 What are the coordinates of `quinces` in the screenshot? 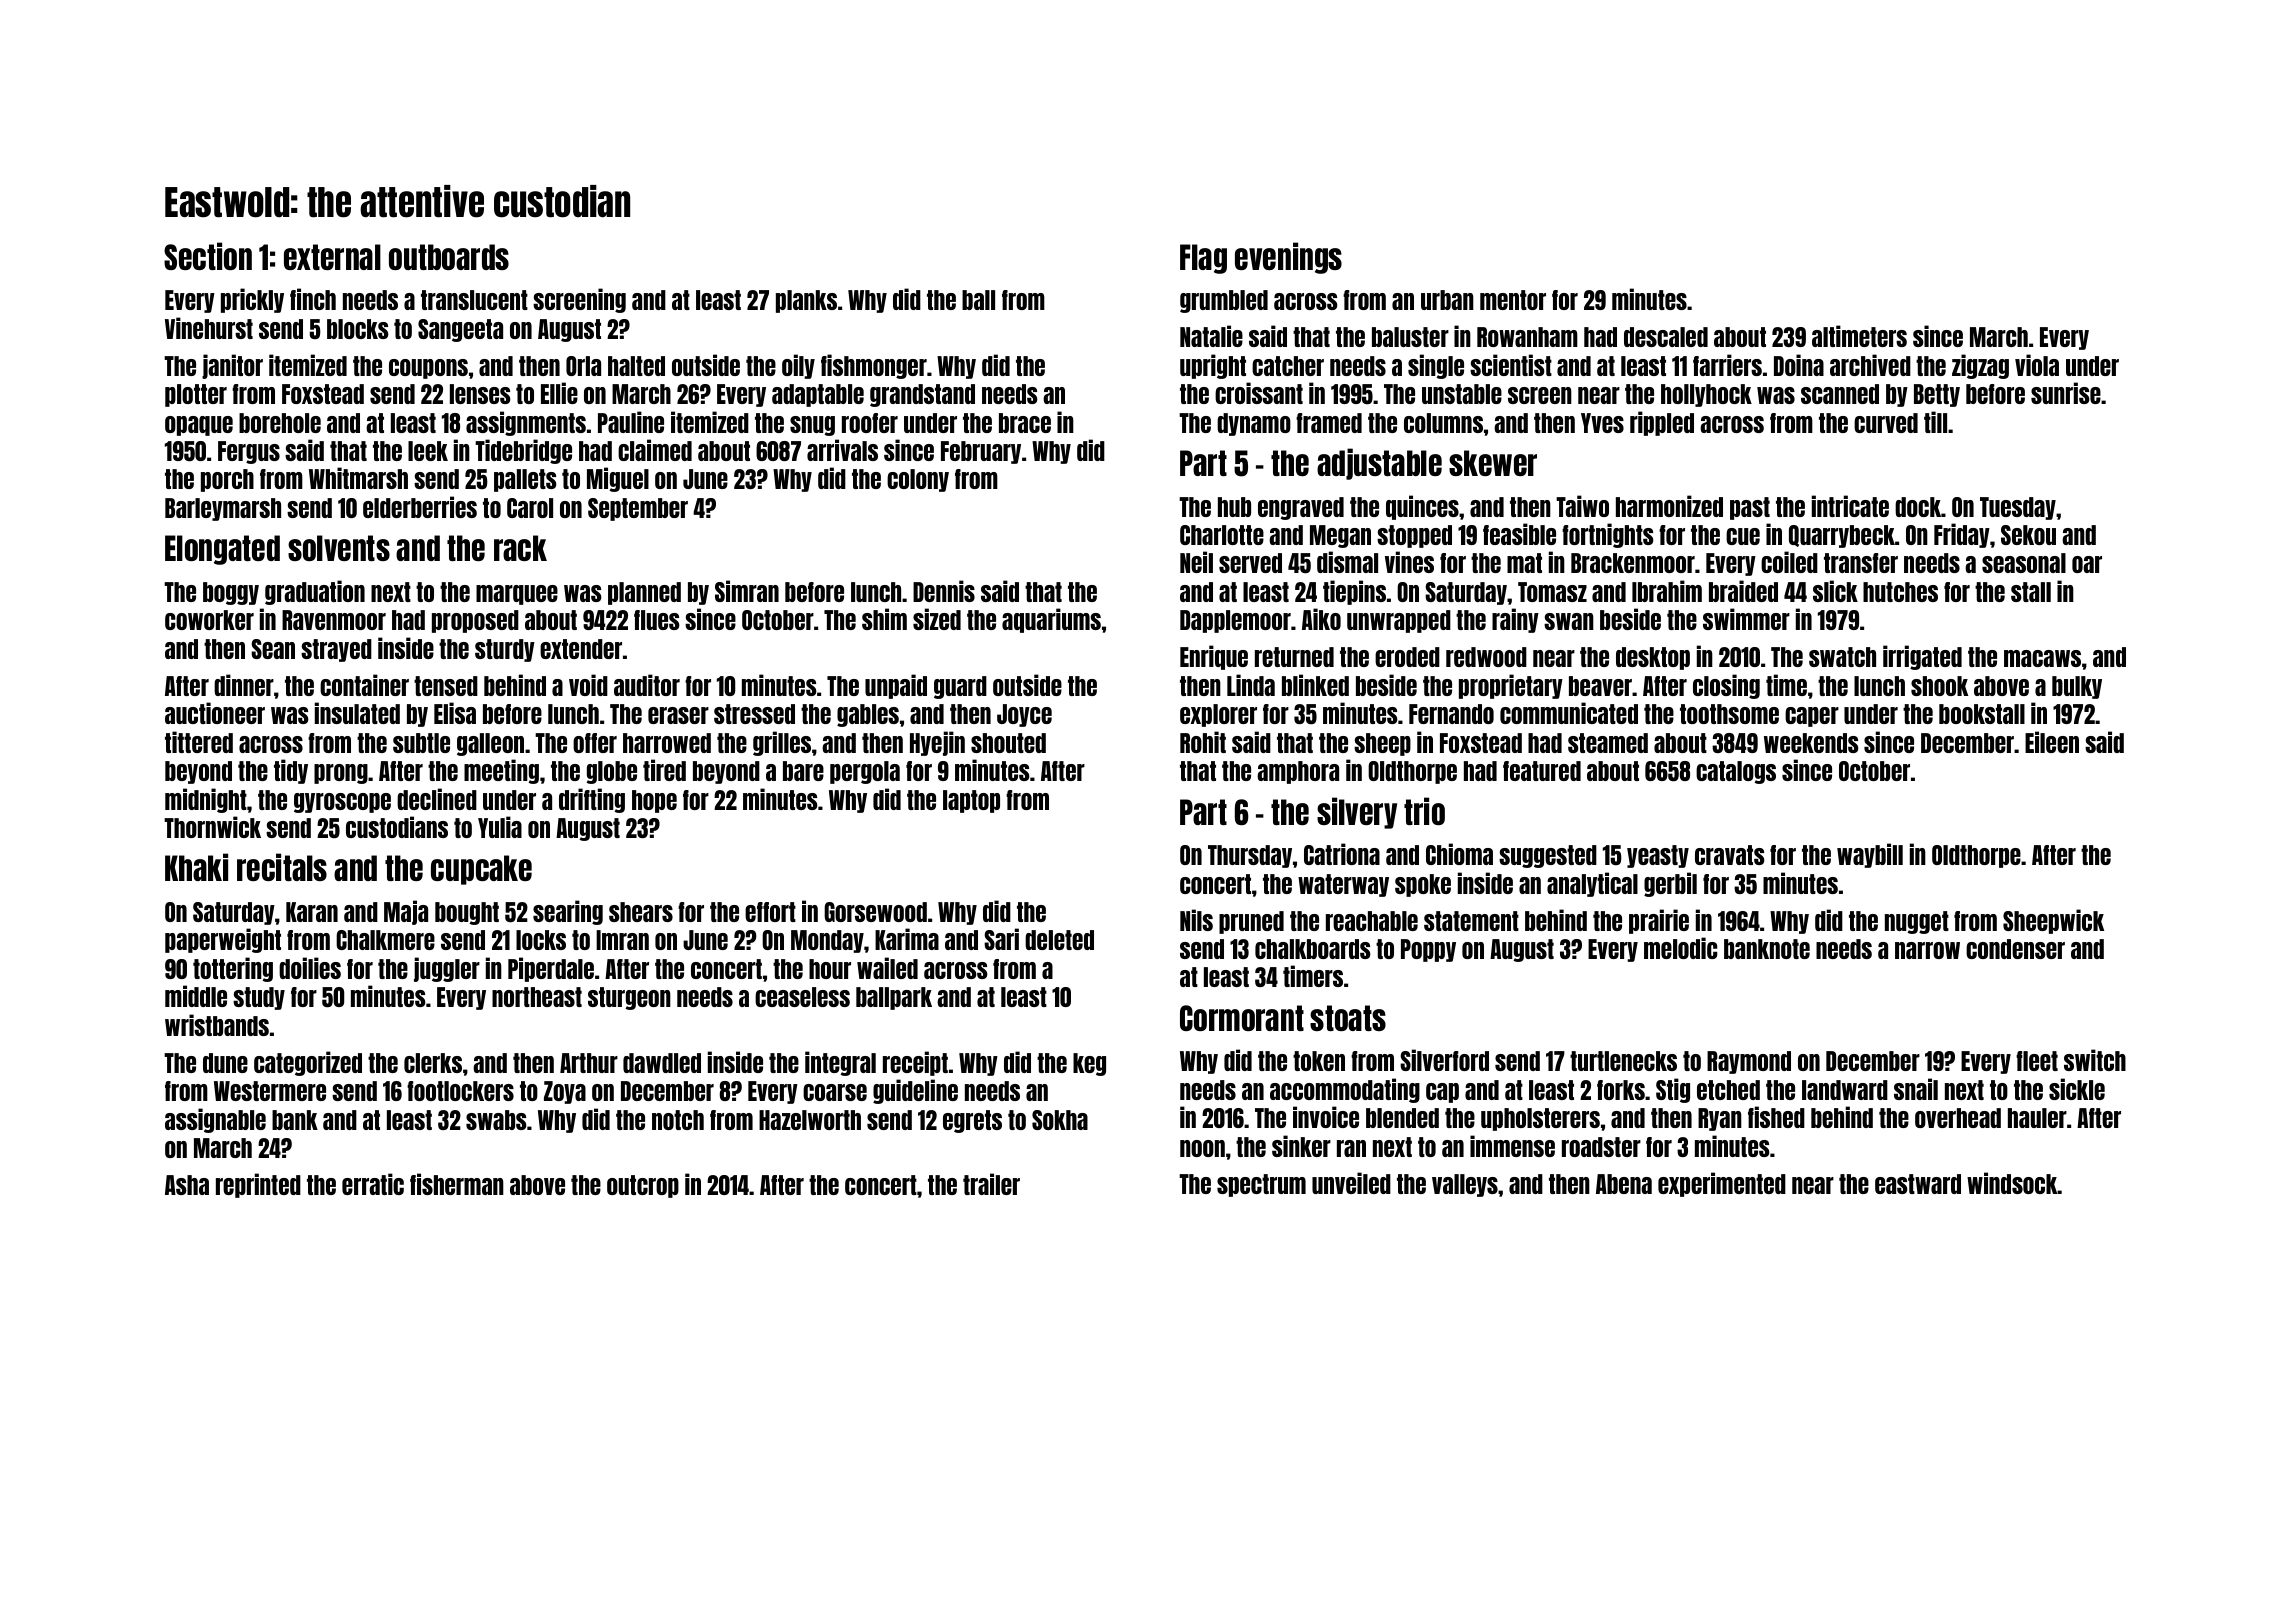 It's located at (1422, 507).
